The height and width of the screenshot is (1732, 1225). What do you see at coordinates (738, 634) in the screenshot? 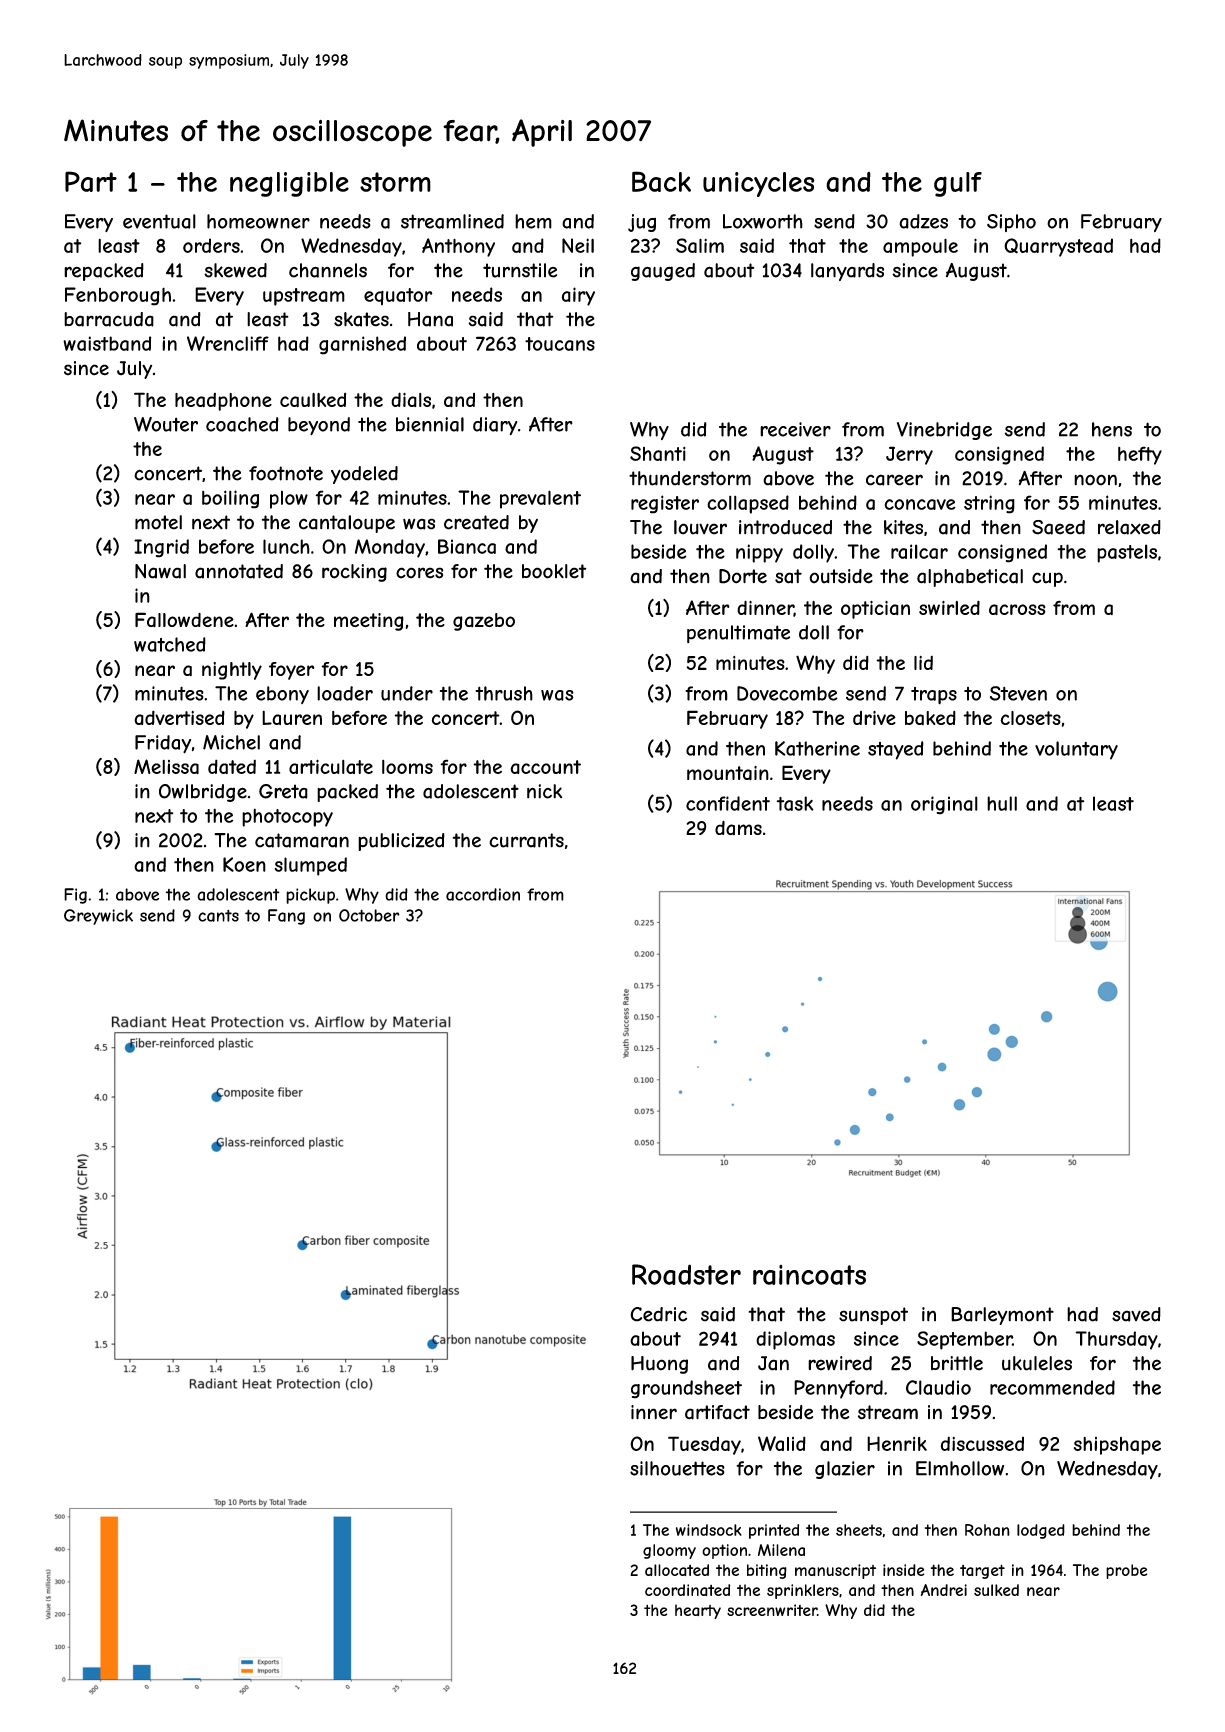
I see `penultimate` at bounding box center [738, 634].
